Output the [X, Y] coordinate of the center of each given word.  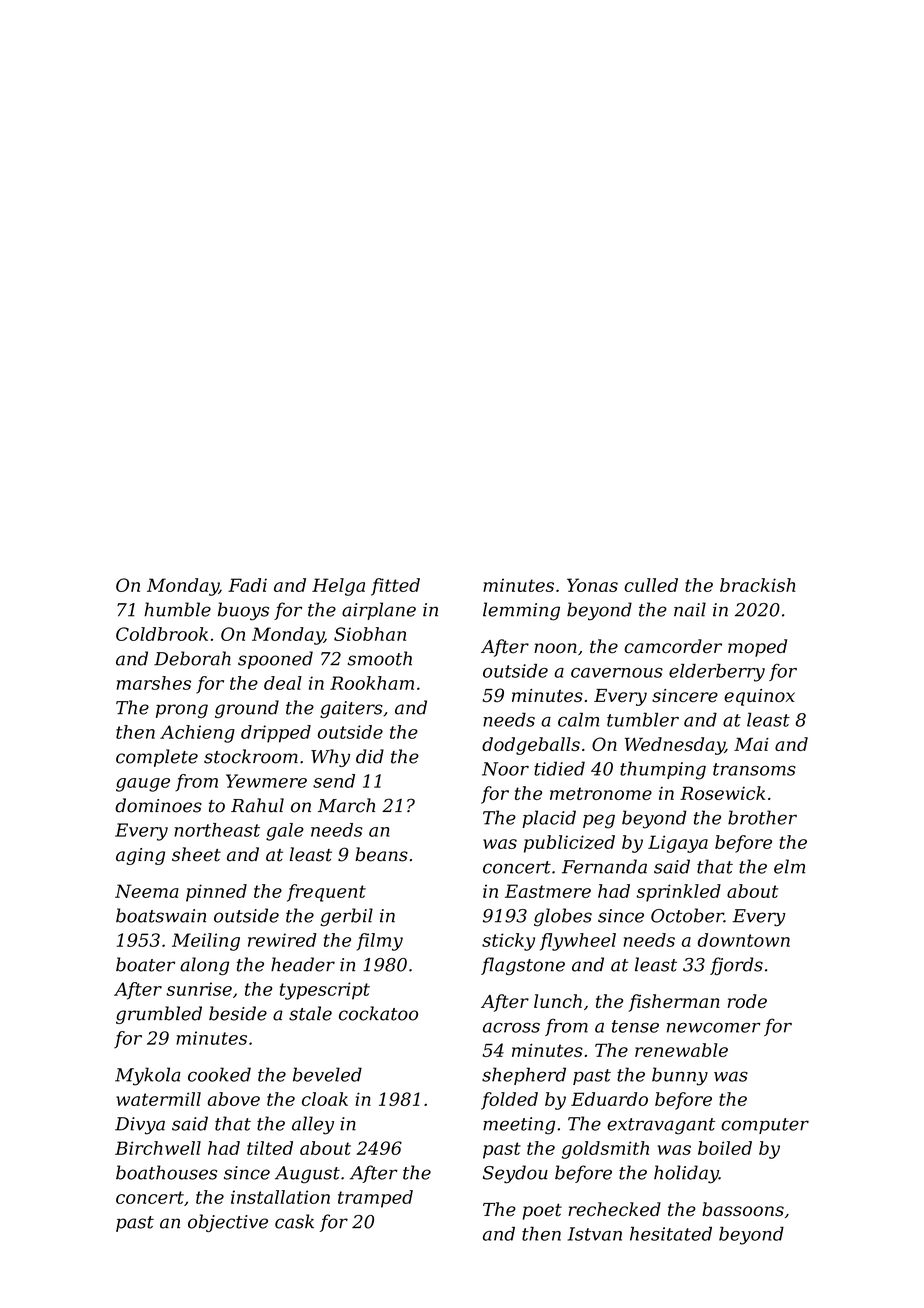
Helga [338, 587]
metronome [601, 793]
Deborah [192, 658]
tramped [375, 1199]
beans [381, 854]
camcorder [673, 646]
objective [228, 1223]
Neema [147, 891]
